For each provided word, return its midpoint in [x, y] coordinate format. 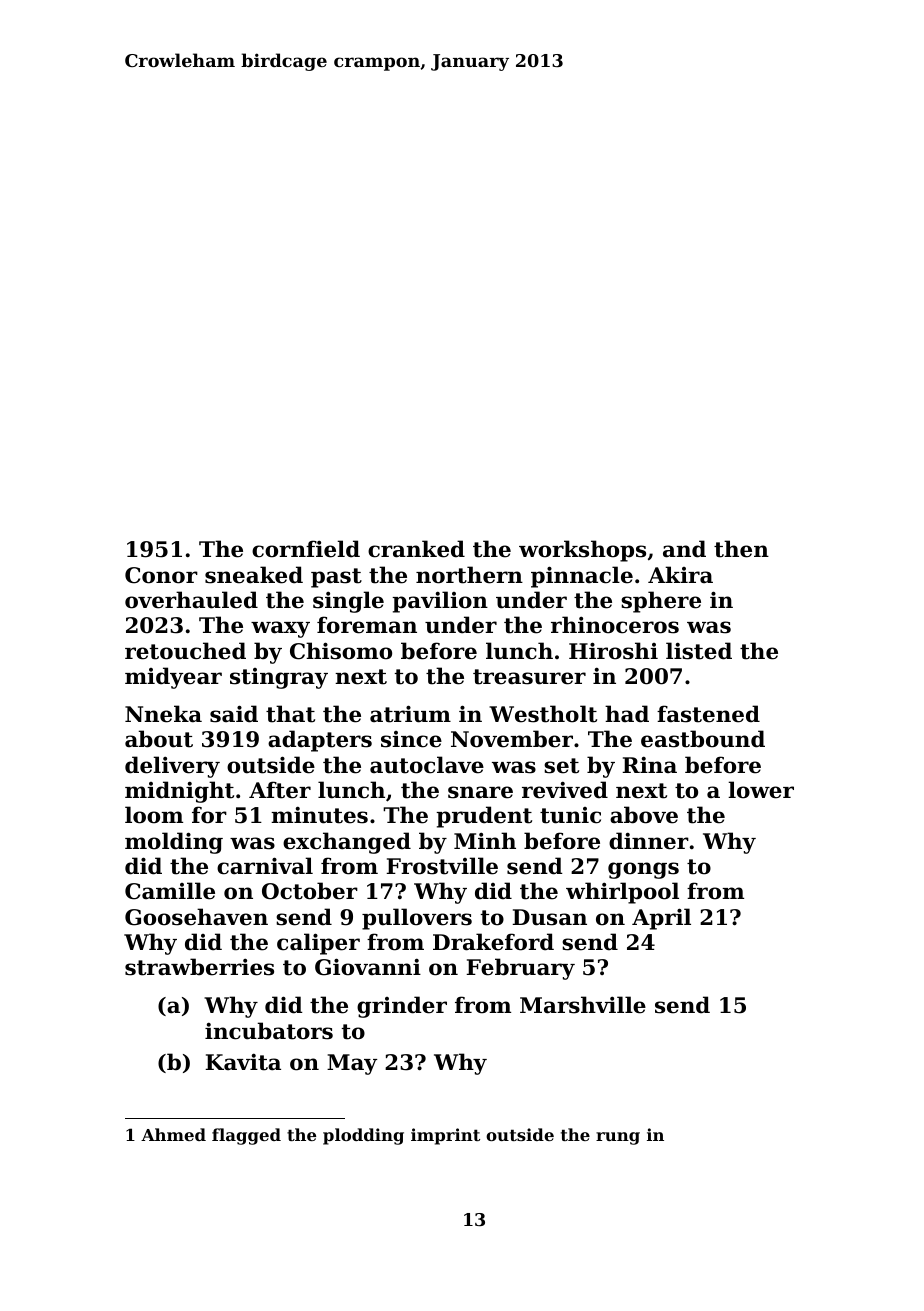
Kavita [243, 1062]
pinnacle [582, 577]
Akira [680, 574]
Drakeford [493, 942]
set [561, 766]
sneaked [254, 575]
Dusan [549, 917]
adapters [320, 741]
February [520, 969]
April [661, 919]
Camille [170, 891]
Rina [649, 764]
